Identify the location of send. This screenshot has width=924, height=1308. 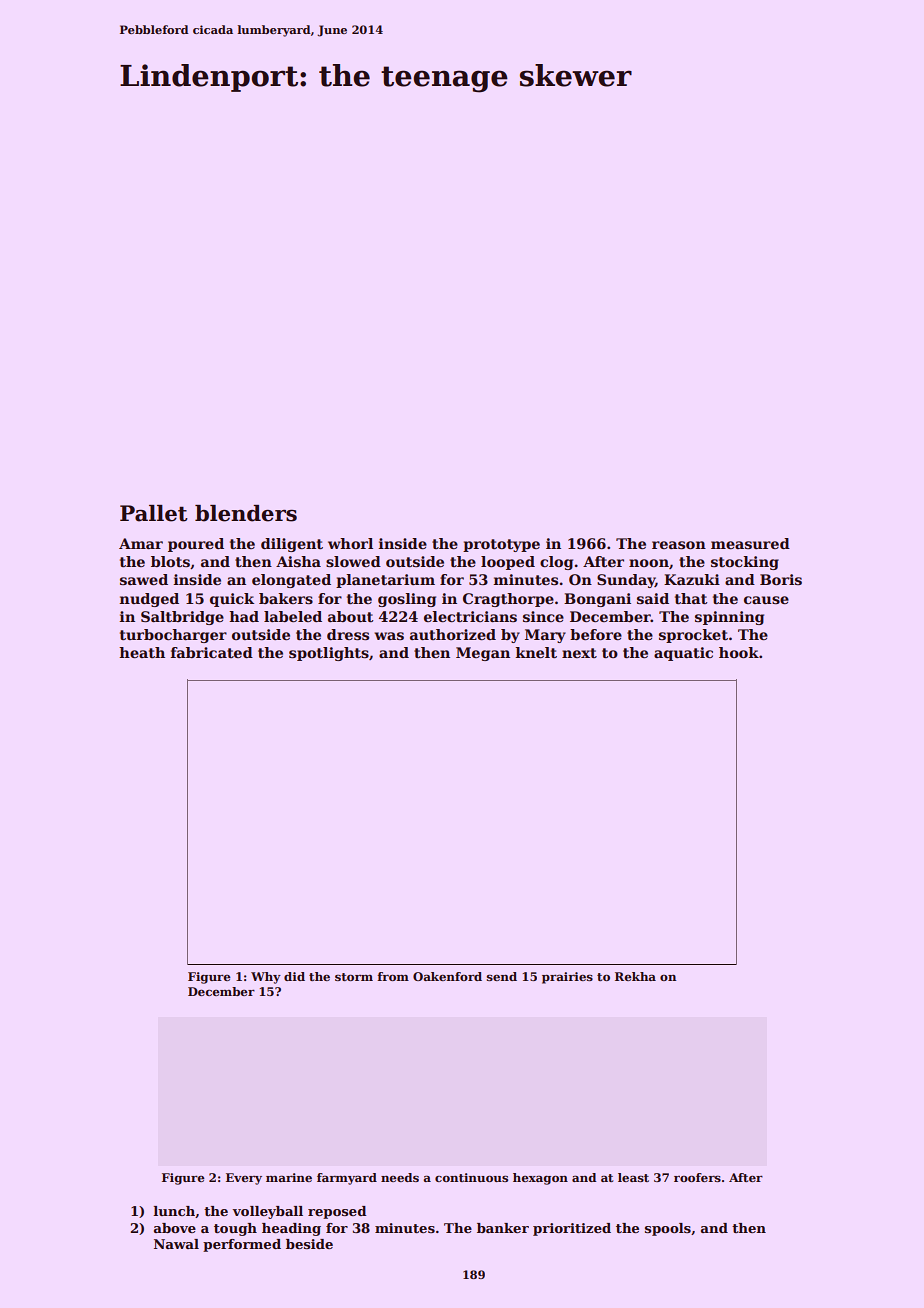
(501, 976).
